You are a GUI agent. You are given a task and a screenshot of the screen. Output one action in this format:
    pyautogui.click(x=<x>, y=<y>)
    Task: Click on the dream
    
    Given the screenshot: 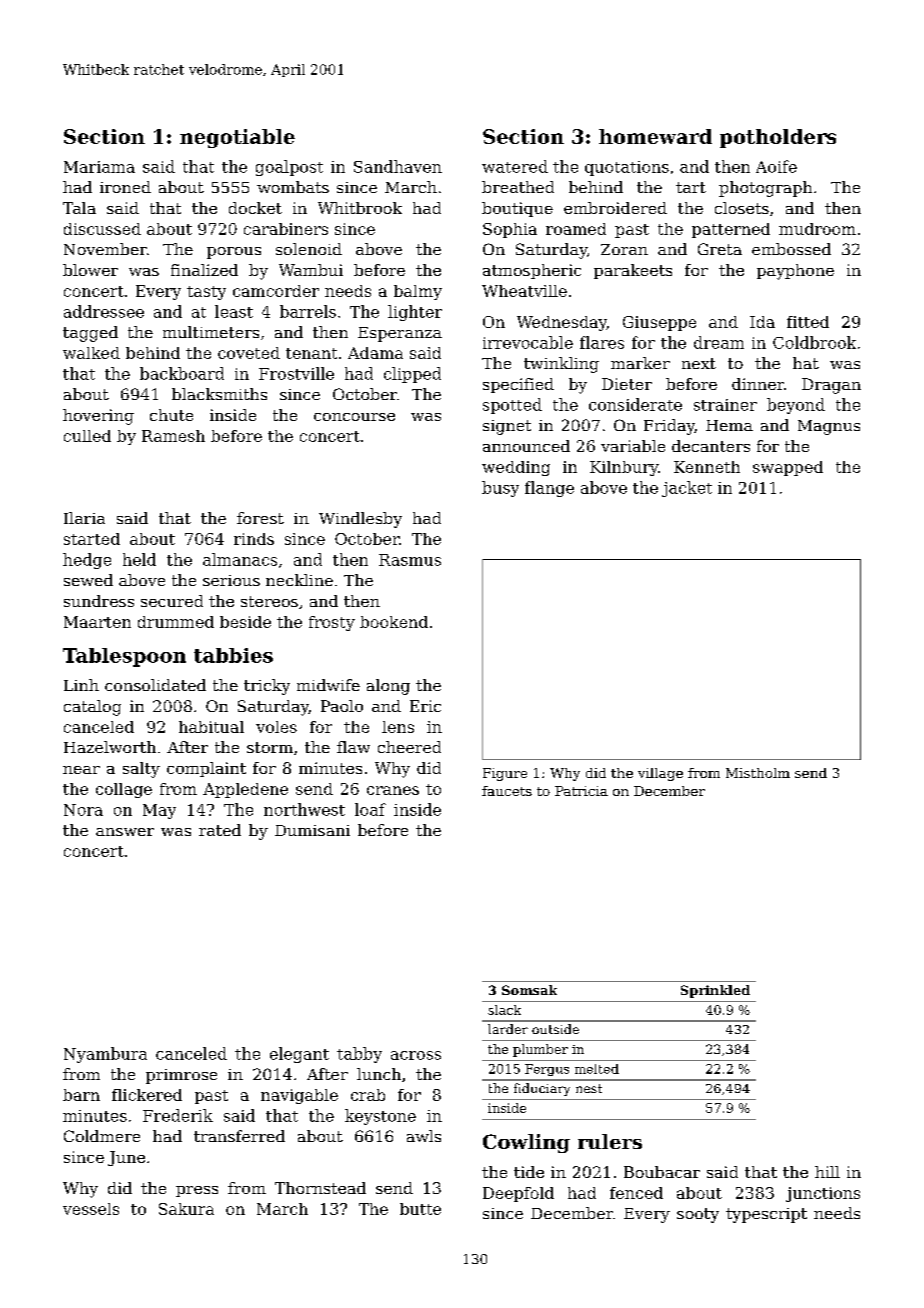 What is the action you would take?
    pyautogui.click(x=719, y=342)
